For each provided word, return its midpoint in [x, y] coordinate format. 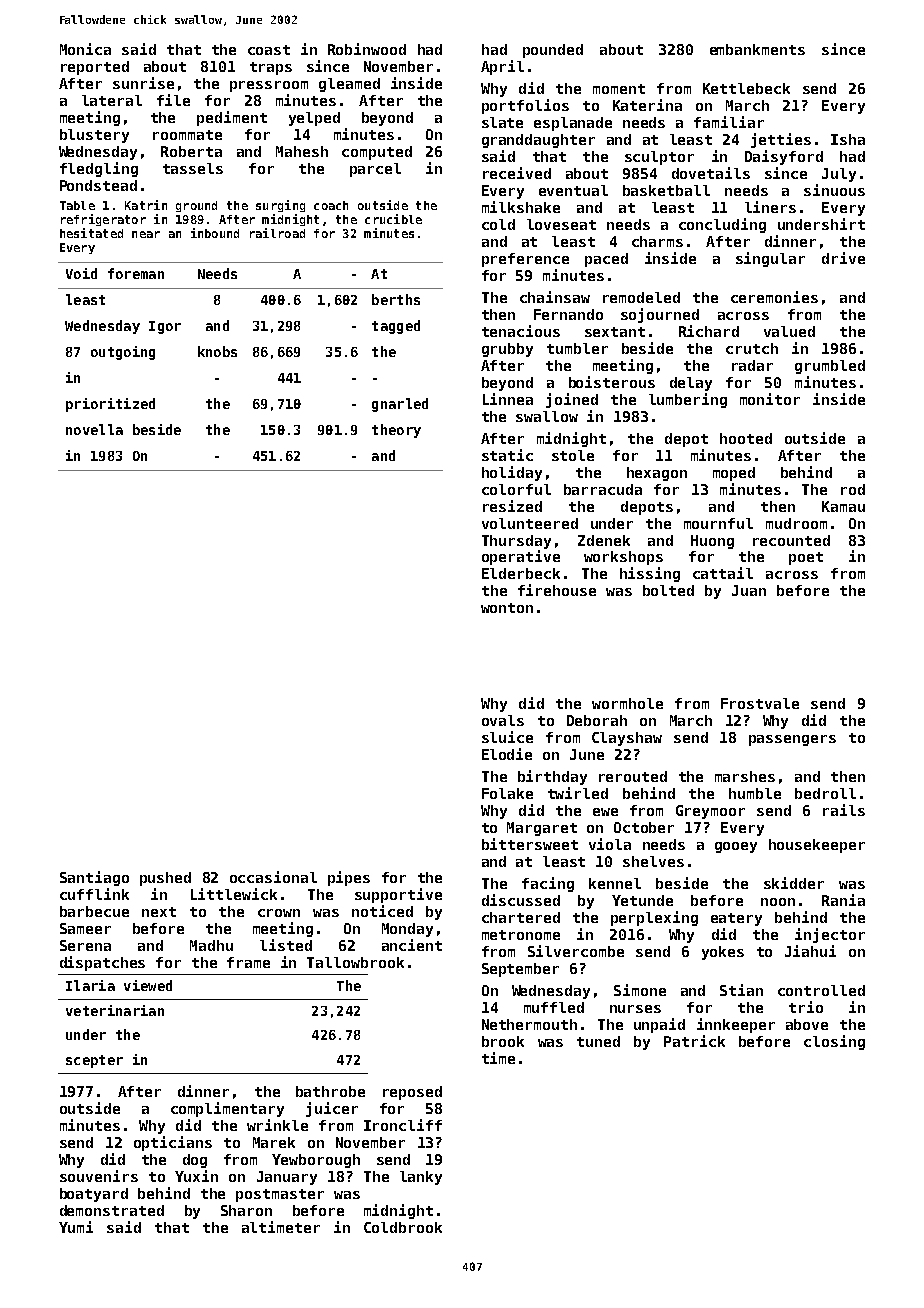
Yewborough [316, 1161]
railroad [277, 233]
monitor [770, 399]
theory [396, 431]
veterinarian [115, 1010]
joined [572, 400]
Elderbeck [521, 573]
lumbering [688, 400]
